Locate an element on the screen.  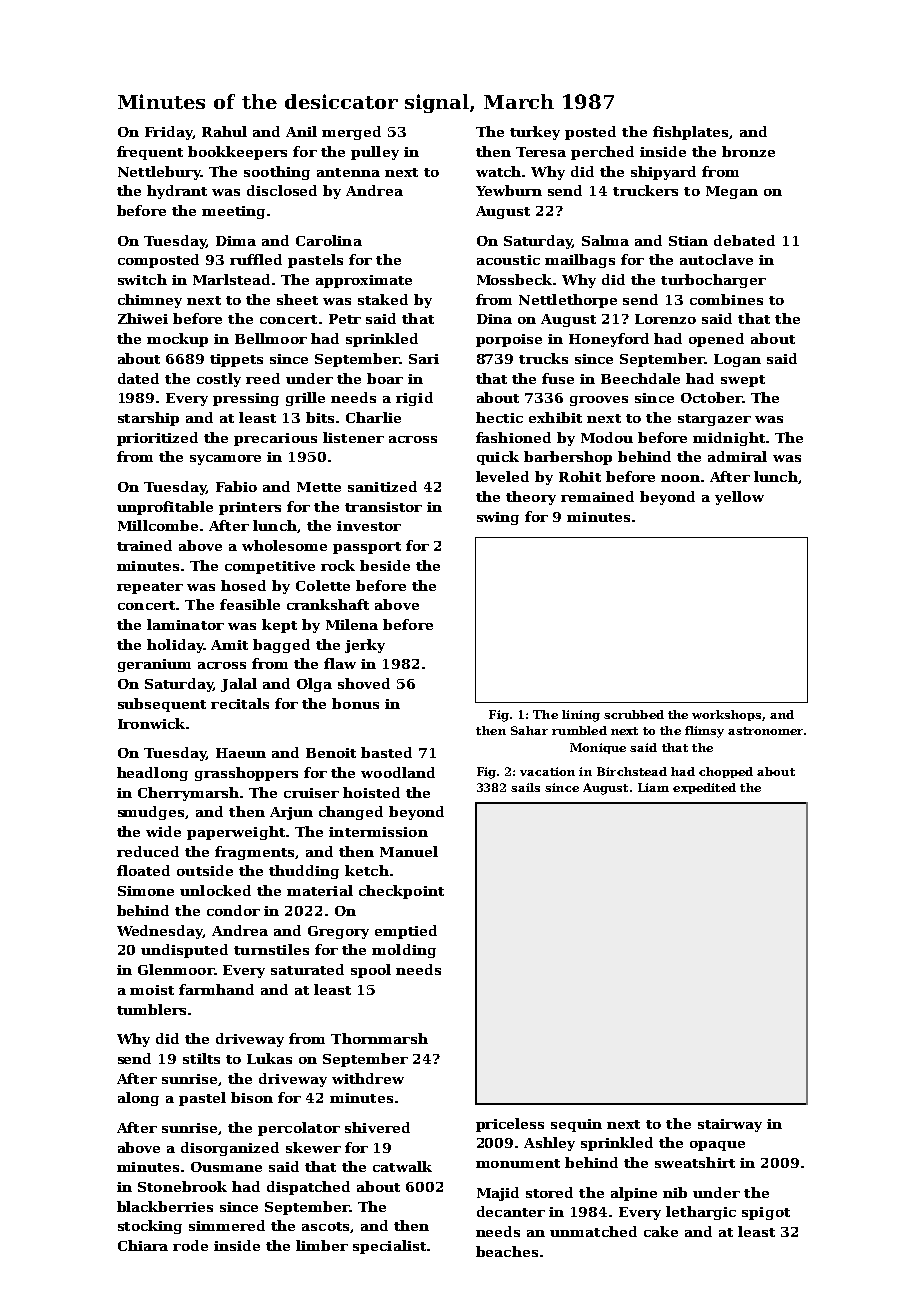
turkey is located at coordinates (535, 133).
